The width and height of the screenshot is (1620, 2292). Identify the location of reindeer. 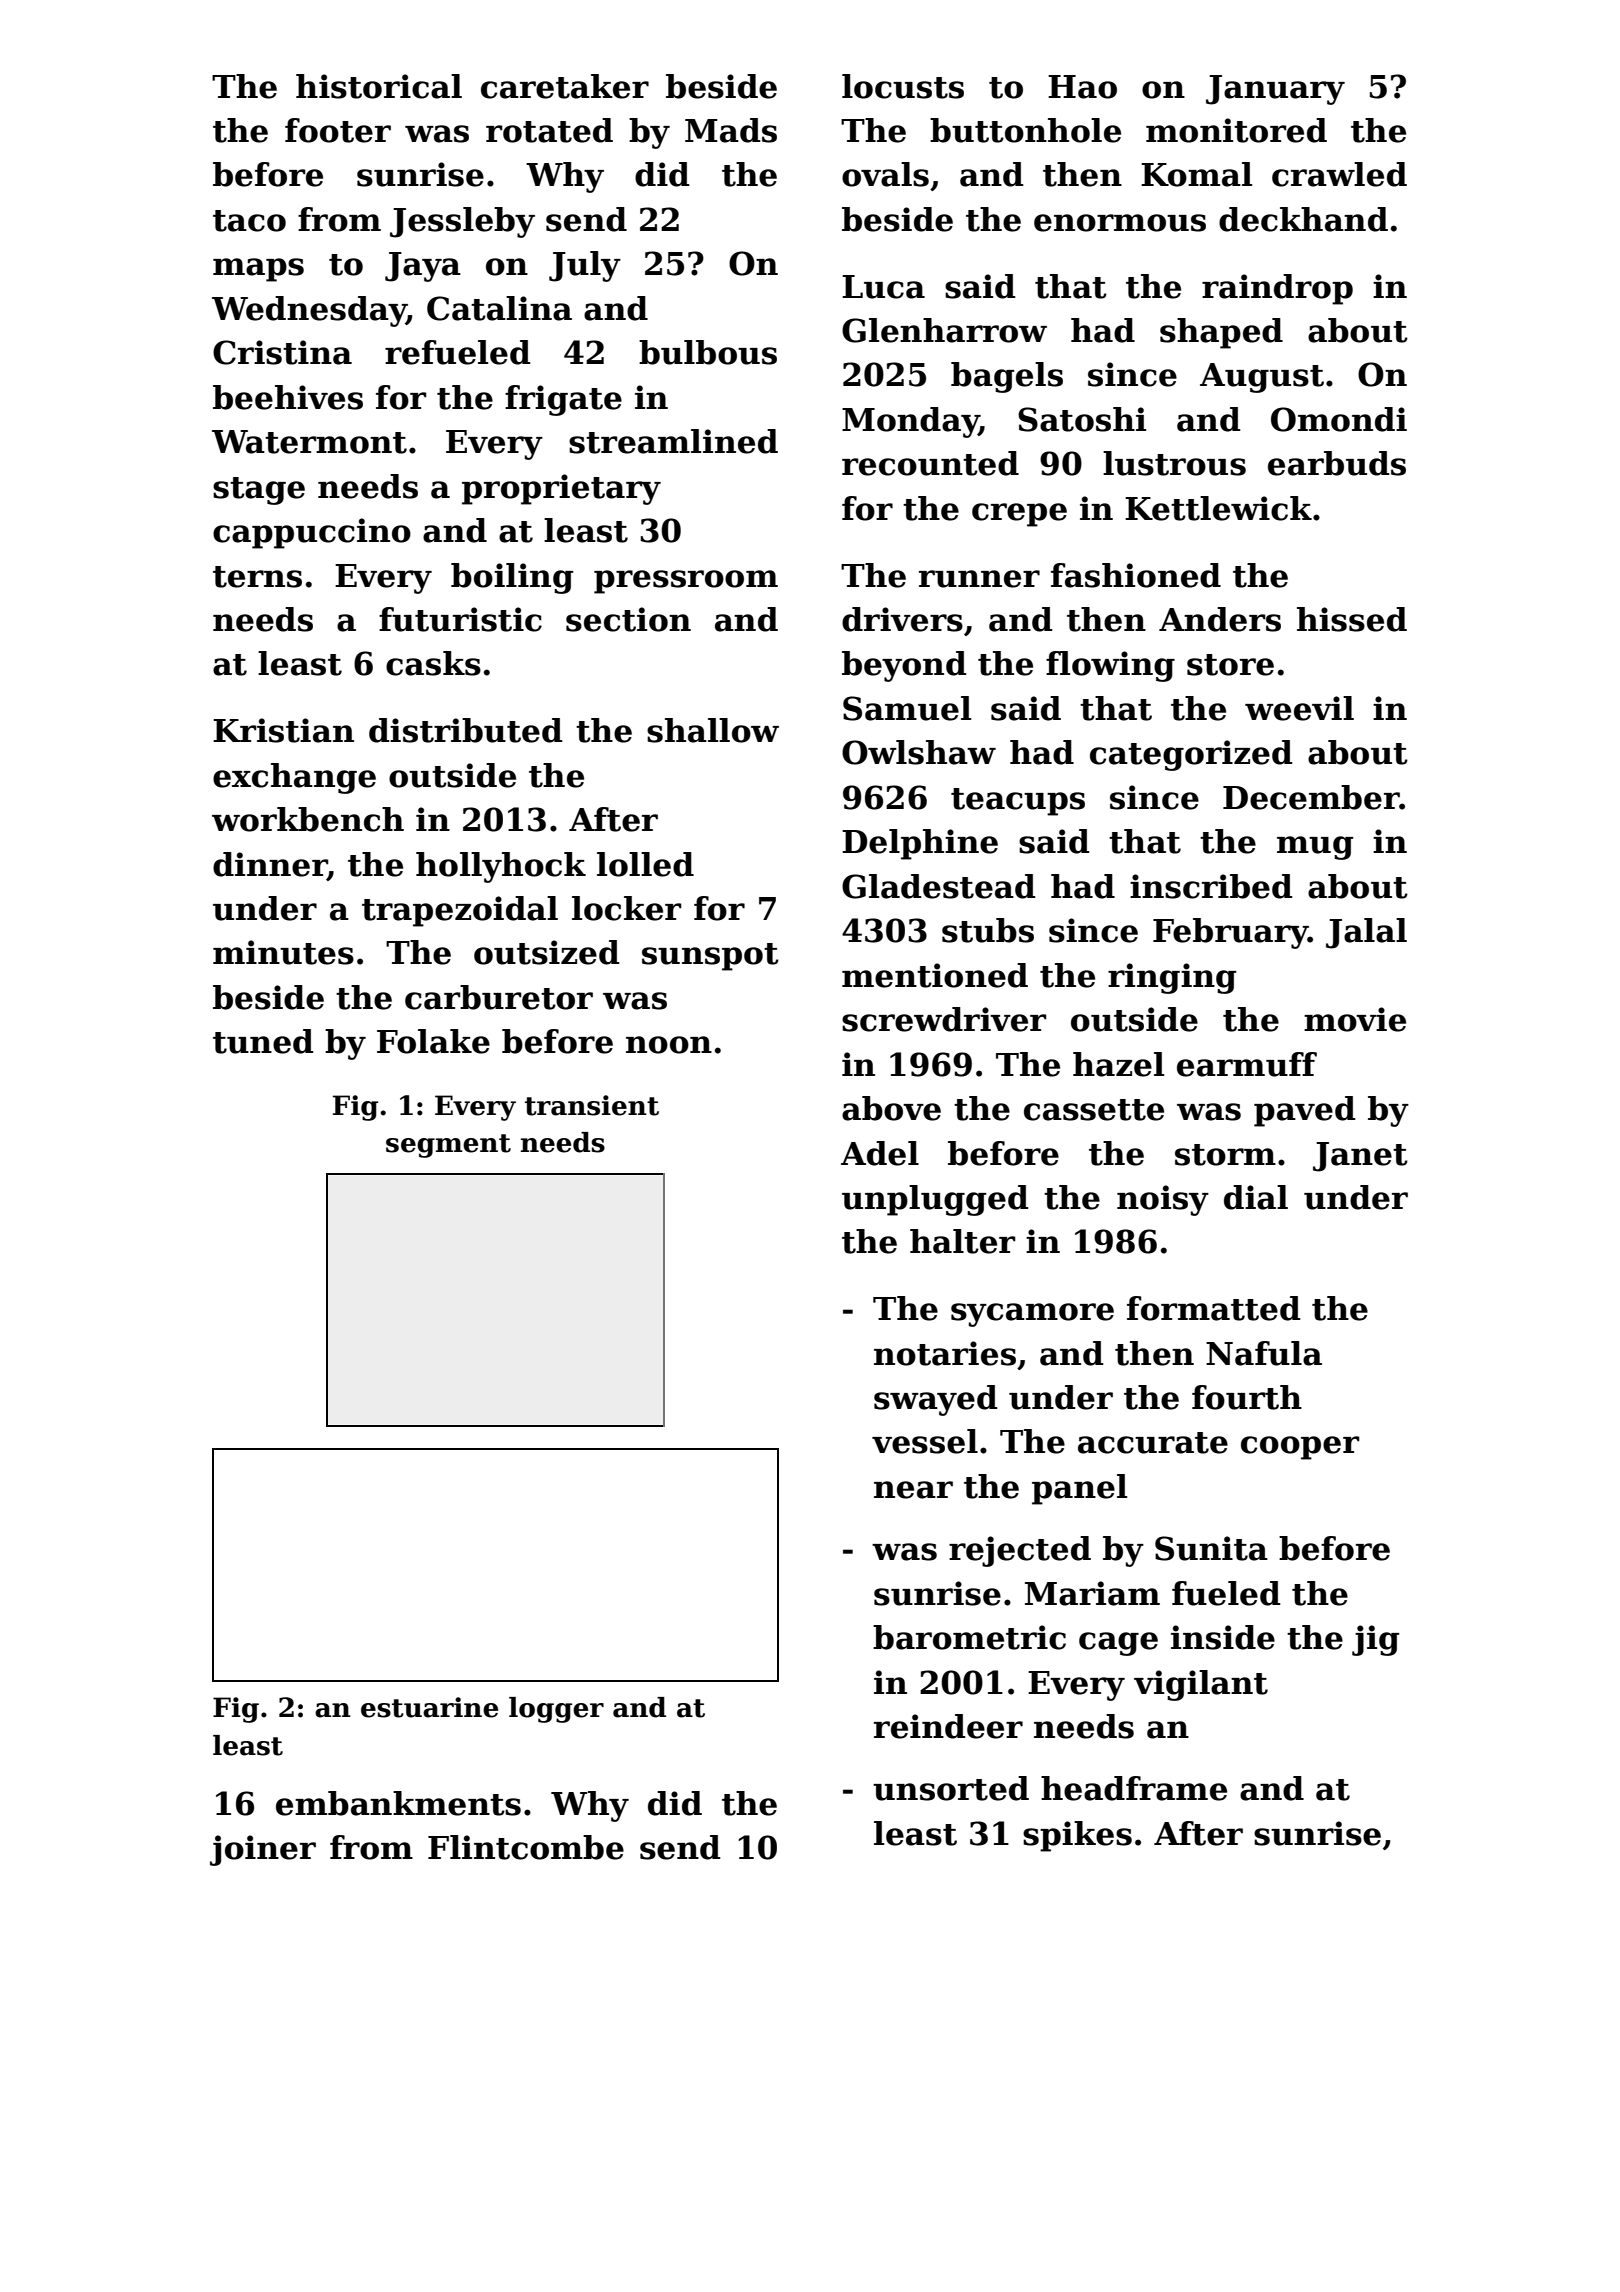
(948, 1726).
